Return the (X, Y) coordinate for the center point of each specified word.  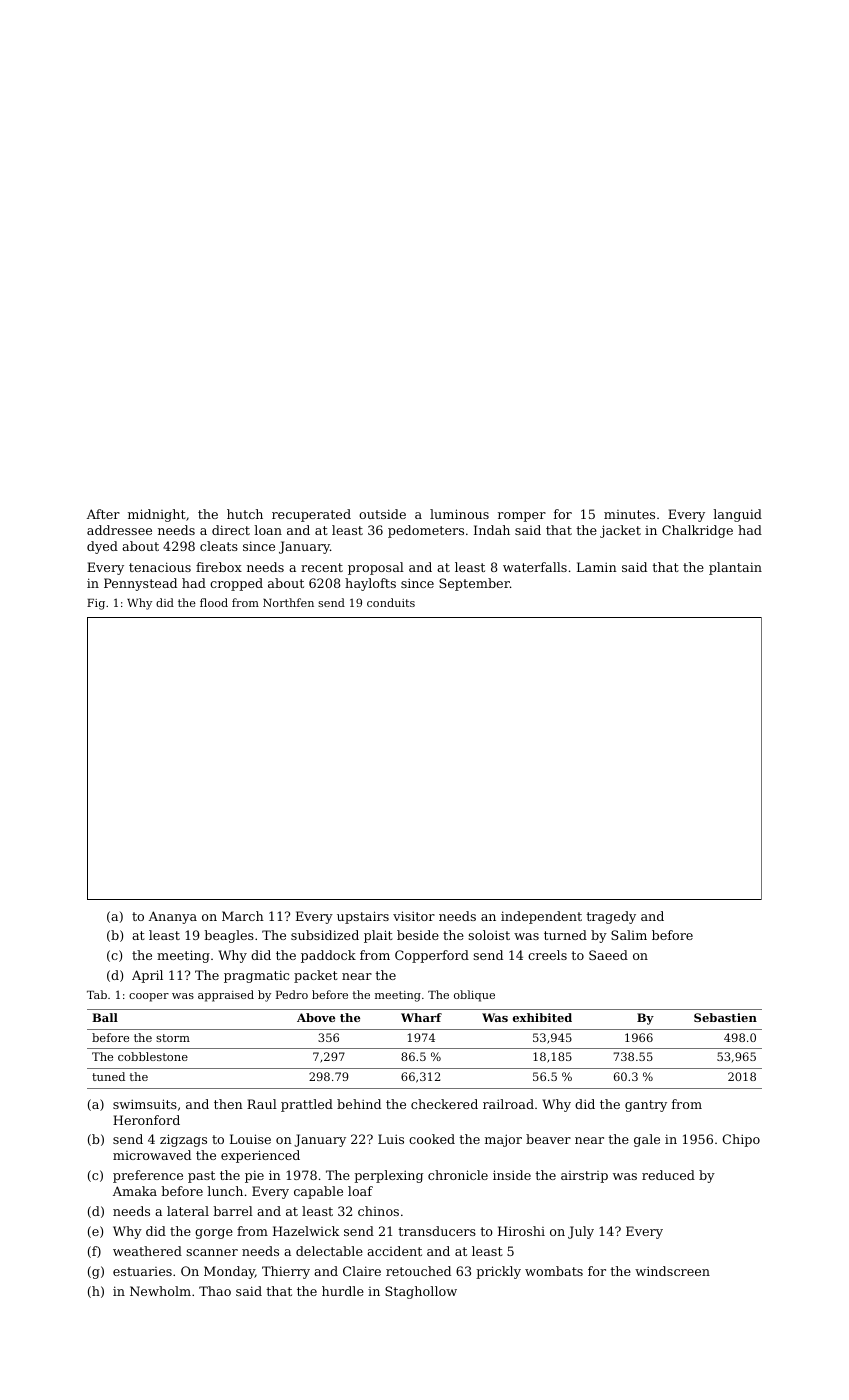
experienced (260, 1156)
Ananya (173, 917)
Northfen (288, 602)
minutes (629, 514)
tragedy (611, 917)
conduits (391, 602)
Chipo (741, 1140)
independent (541, 917)
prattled (307, 1105)
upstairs (363, 917)
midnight (157, 515)
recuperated (311, 515)
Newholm (160, 1291)
